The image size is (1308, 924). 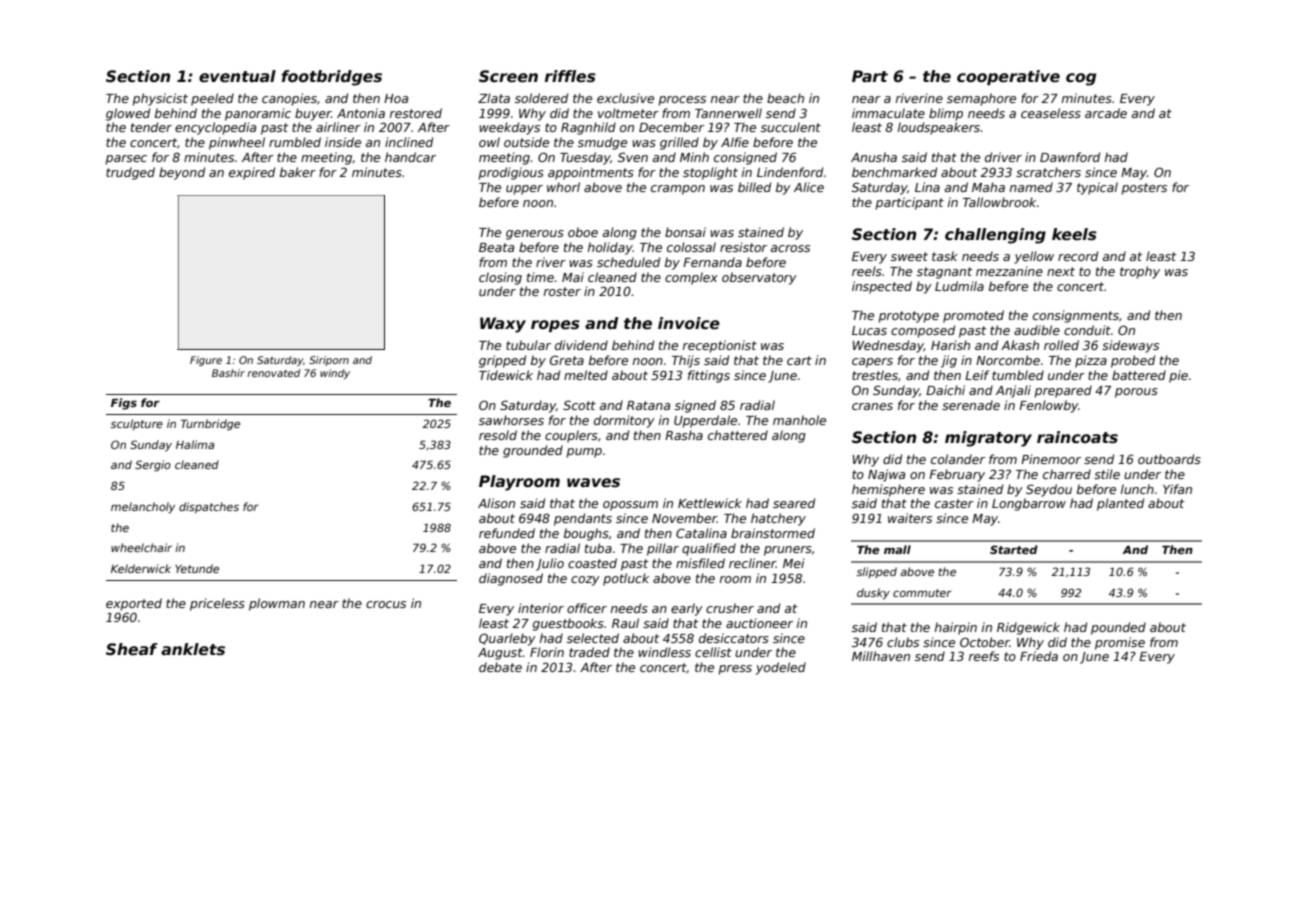 I want to click on observatory, so click(x=759, y=278).
